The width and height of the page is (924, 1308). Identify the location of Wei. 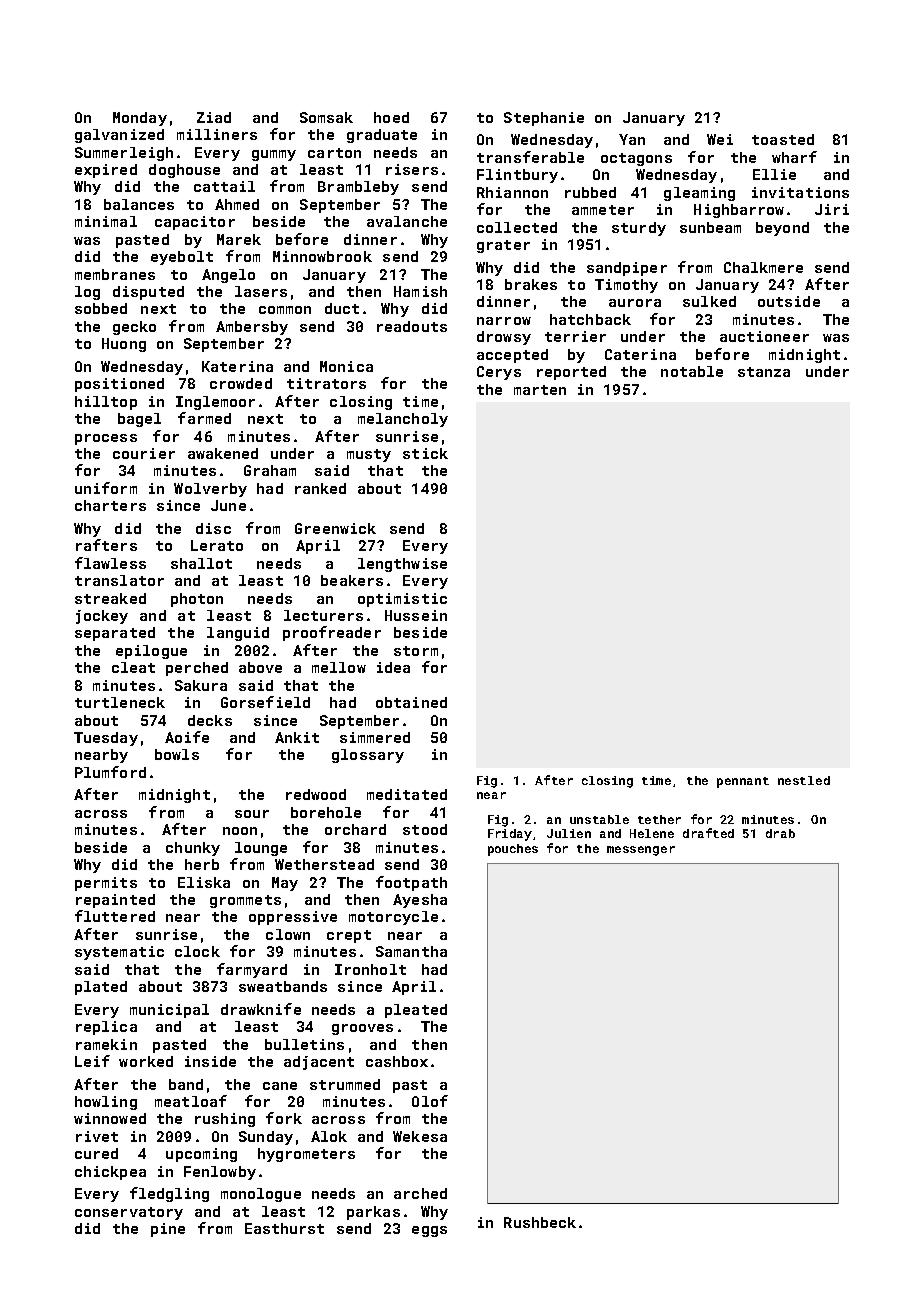
(720, 139).
